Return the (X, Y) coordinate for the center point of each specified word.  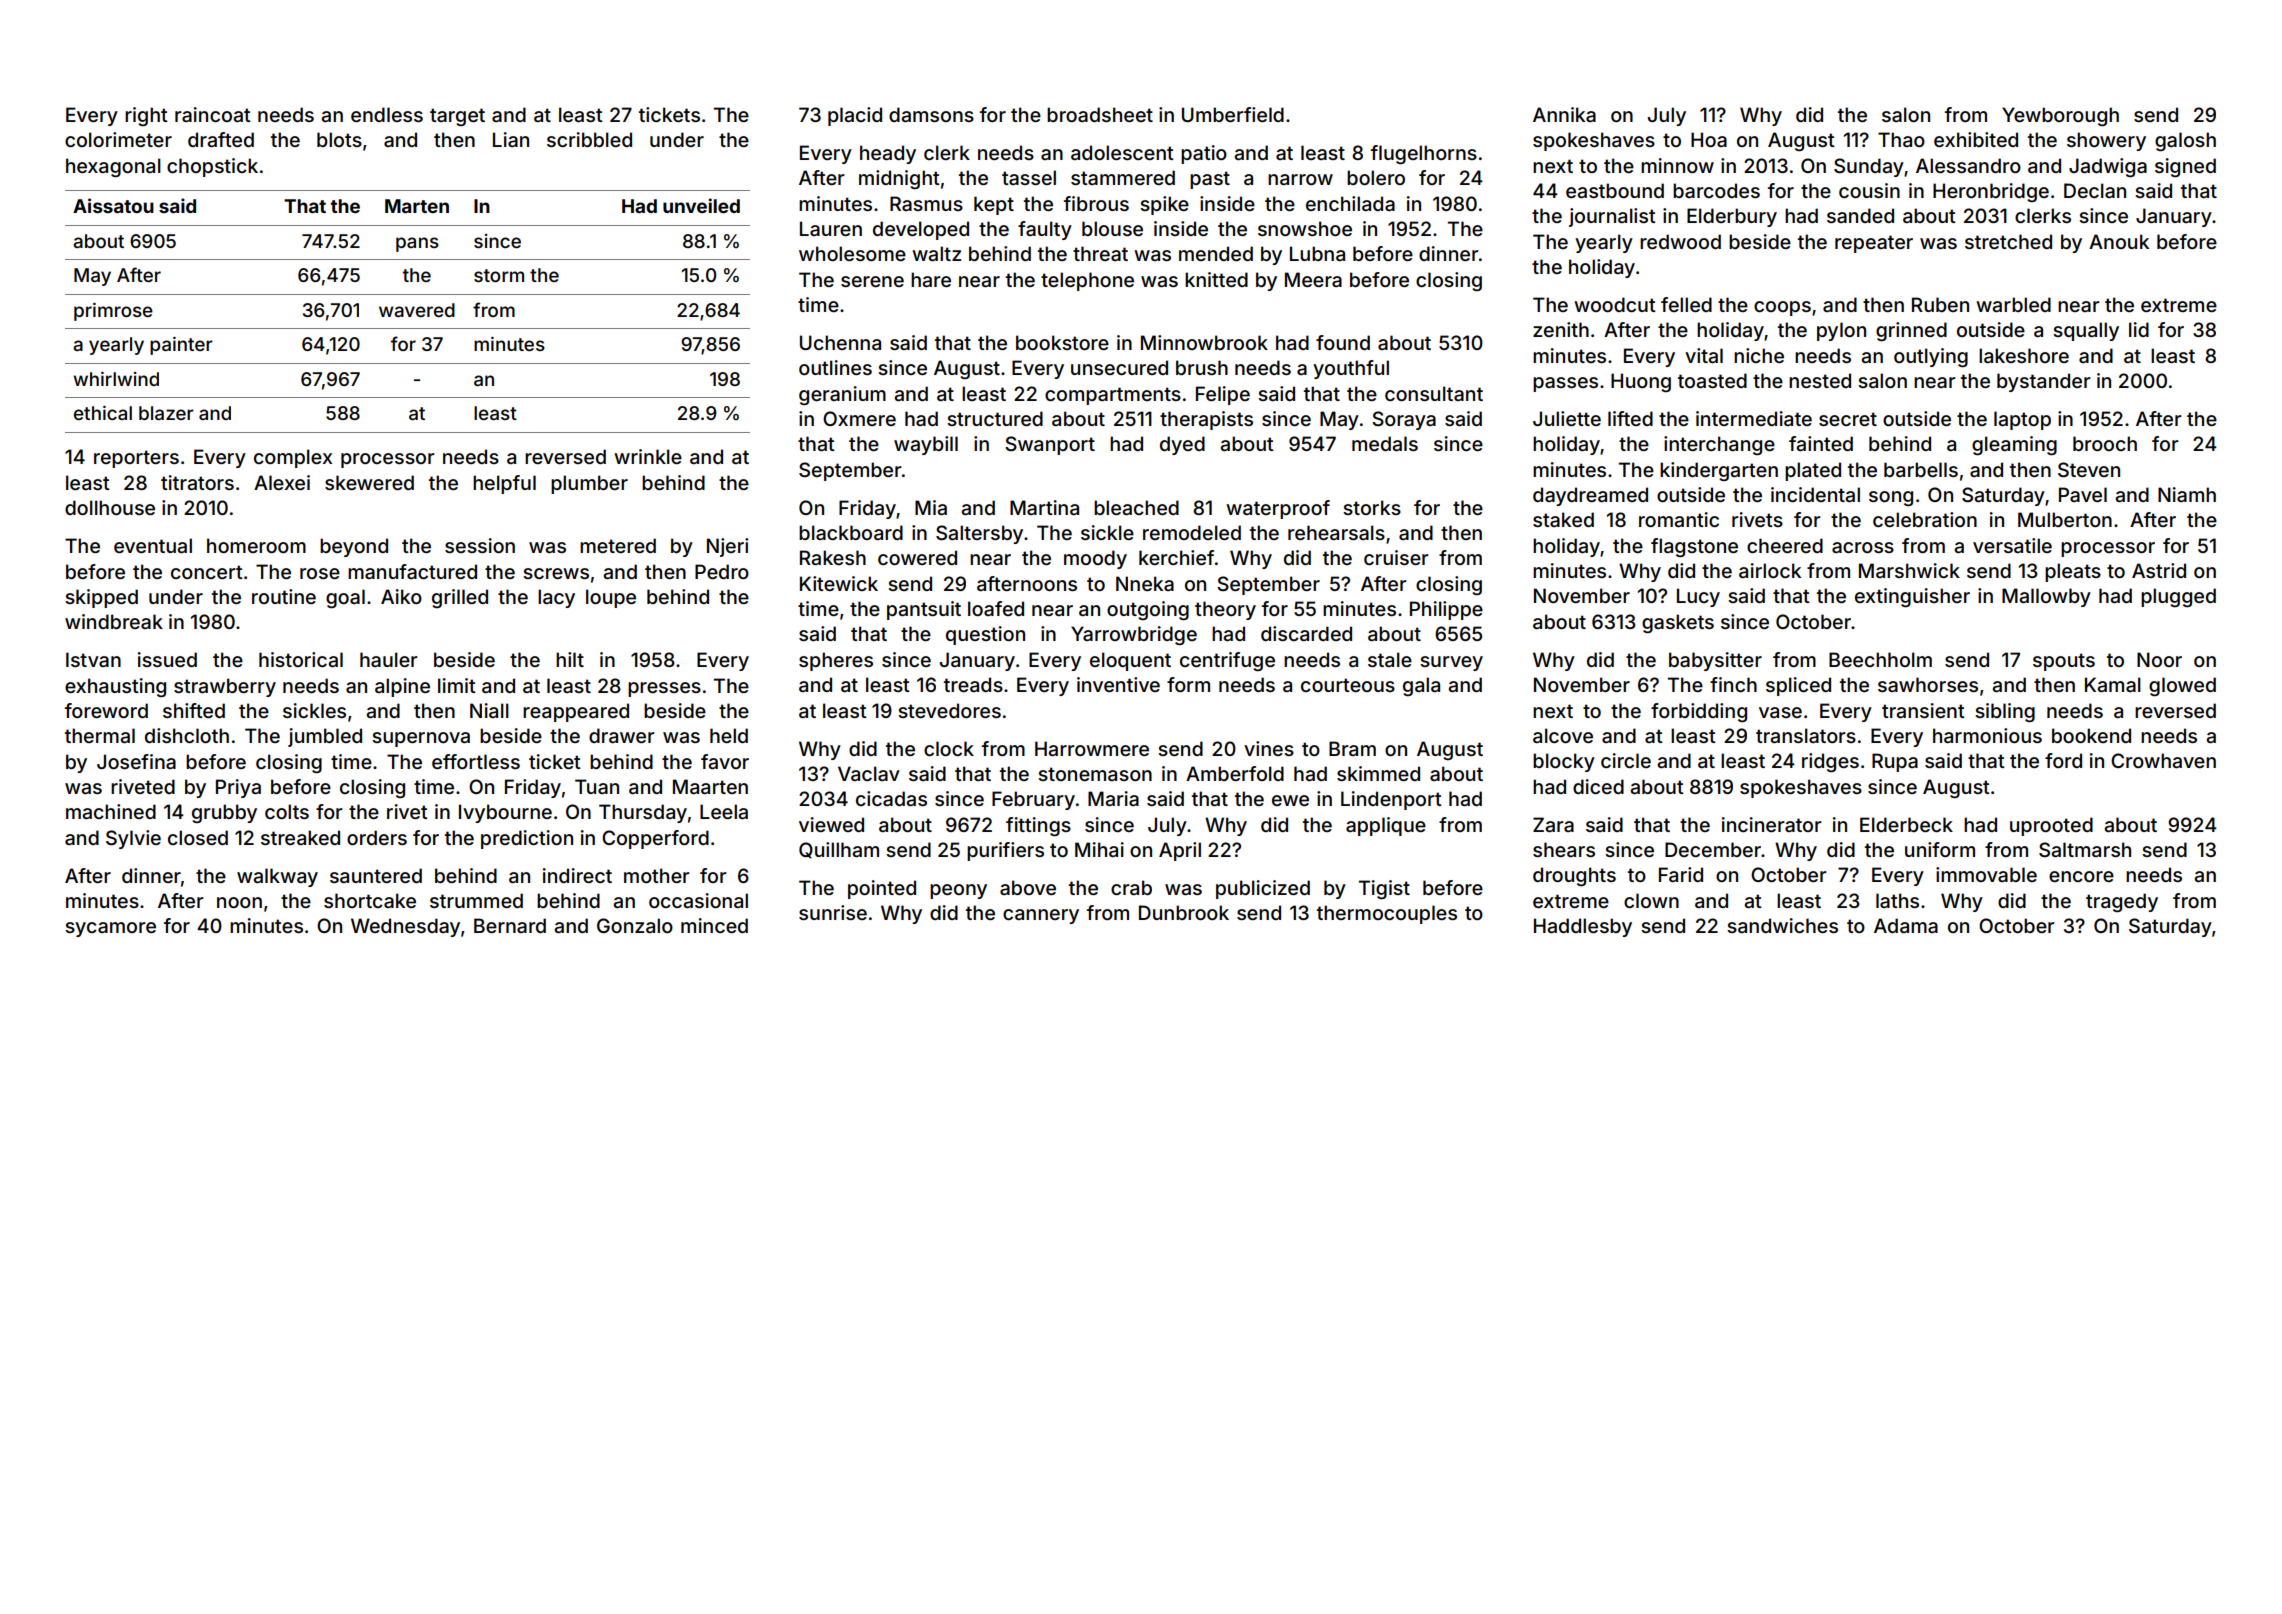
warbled (2013, 304)
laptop (2022, 420)
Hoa (1709, 139)
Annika (1564, 114)
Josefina (136, 761)
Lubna (1317, 253)
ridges (1830, 762)
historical (301, 659)
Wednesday (405, 927)
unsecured (1119, 367)
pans (417, 244)
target (457, 117)
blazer (166, 413)
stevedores (949, 710)
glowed (2182, 686)
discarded (1306, 633)
